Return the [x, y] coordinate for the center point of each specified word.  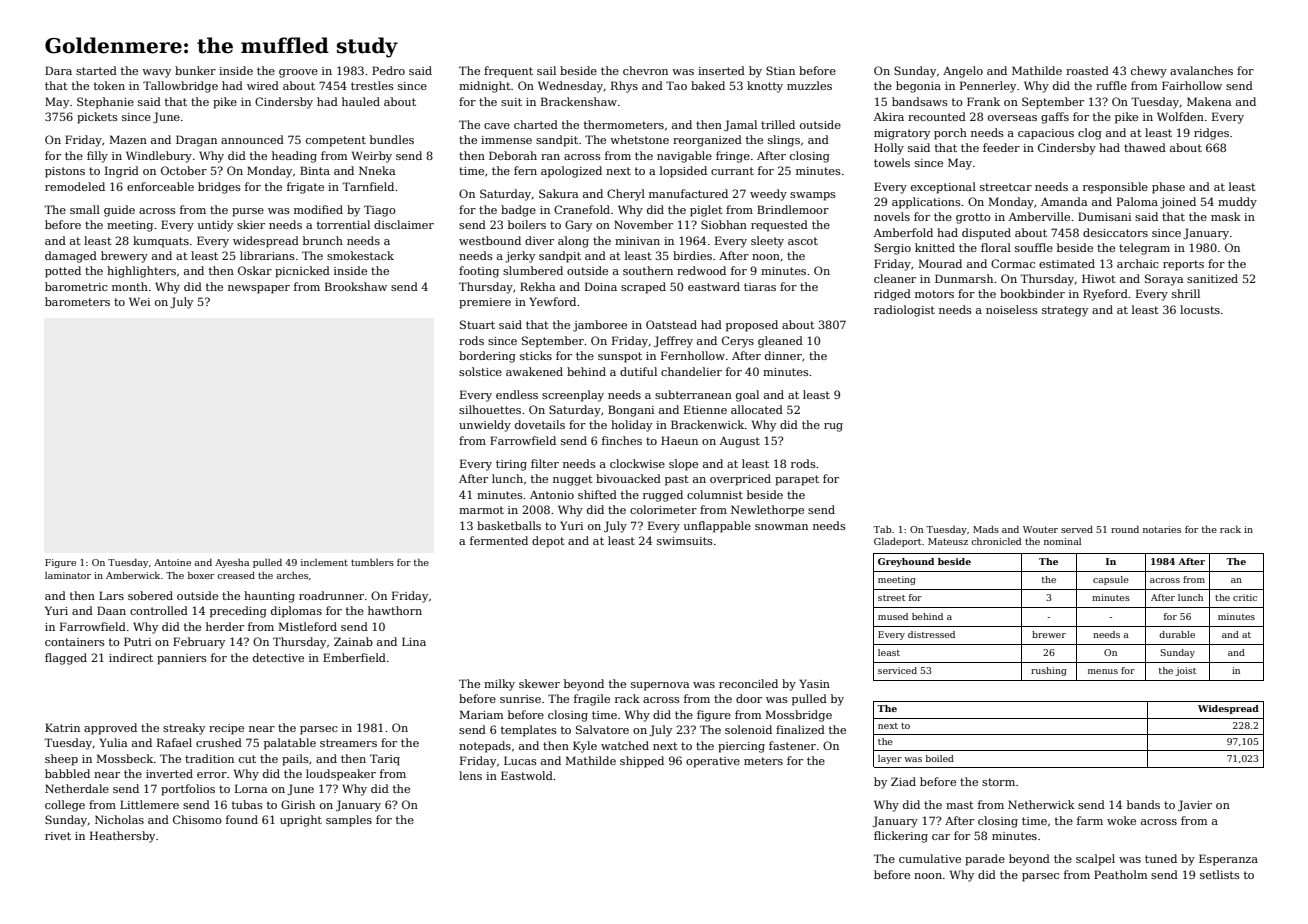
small [85, 209]
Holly [889, 149]
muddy [1237, 203]
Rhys [624, 87]
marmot [481, 510]
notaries [1162, 529]
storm [998, 782]
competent [336, 141]
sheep [61, 760]
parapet [797, 480]
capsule [1111, 580]
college [65, 806]
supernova [660, 686]
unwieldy [485, 426]
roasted [1087, 70]
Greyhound [906, 562]
